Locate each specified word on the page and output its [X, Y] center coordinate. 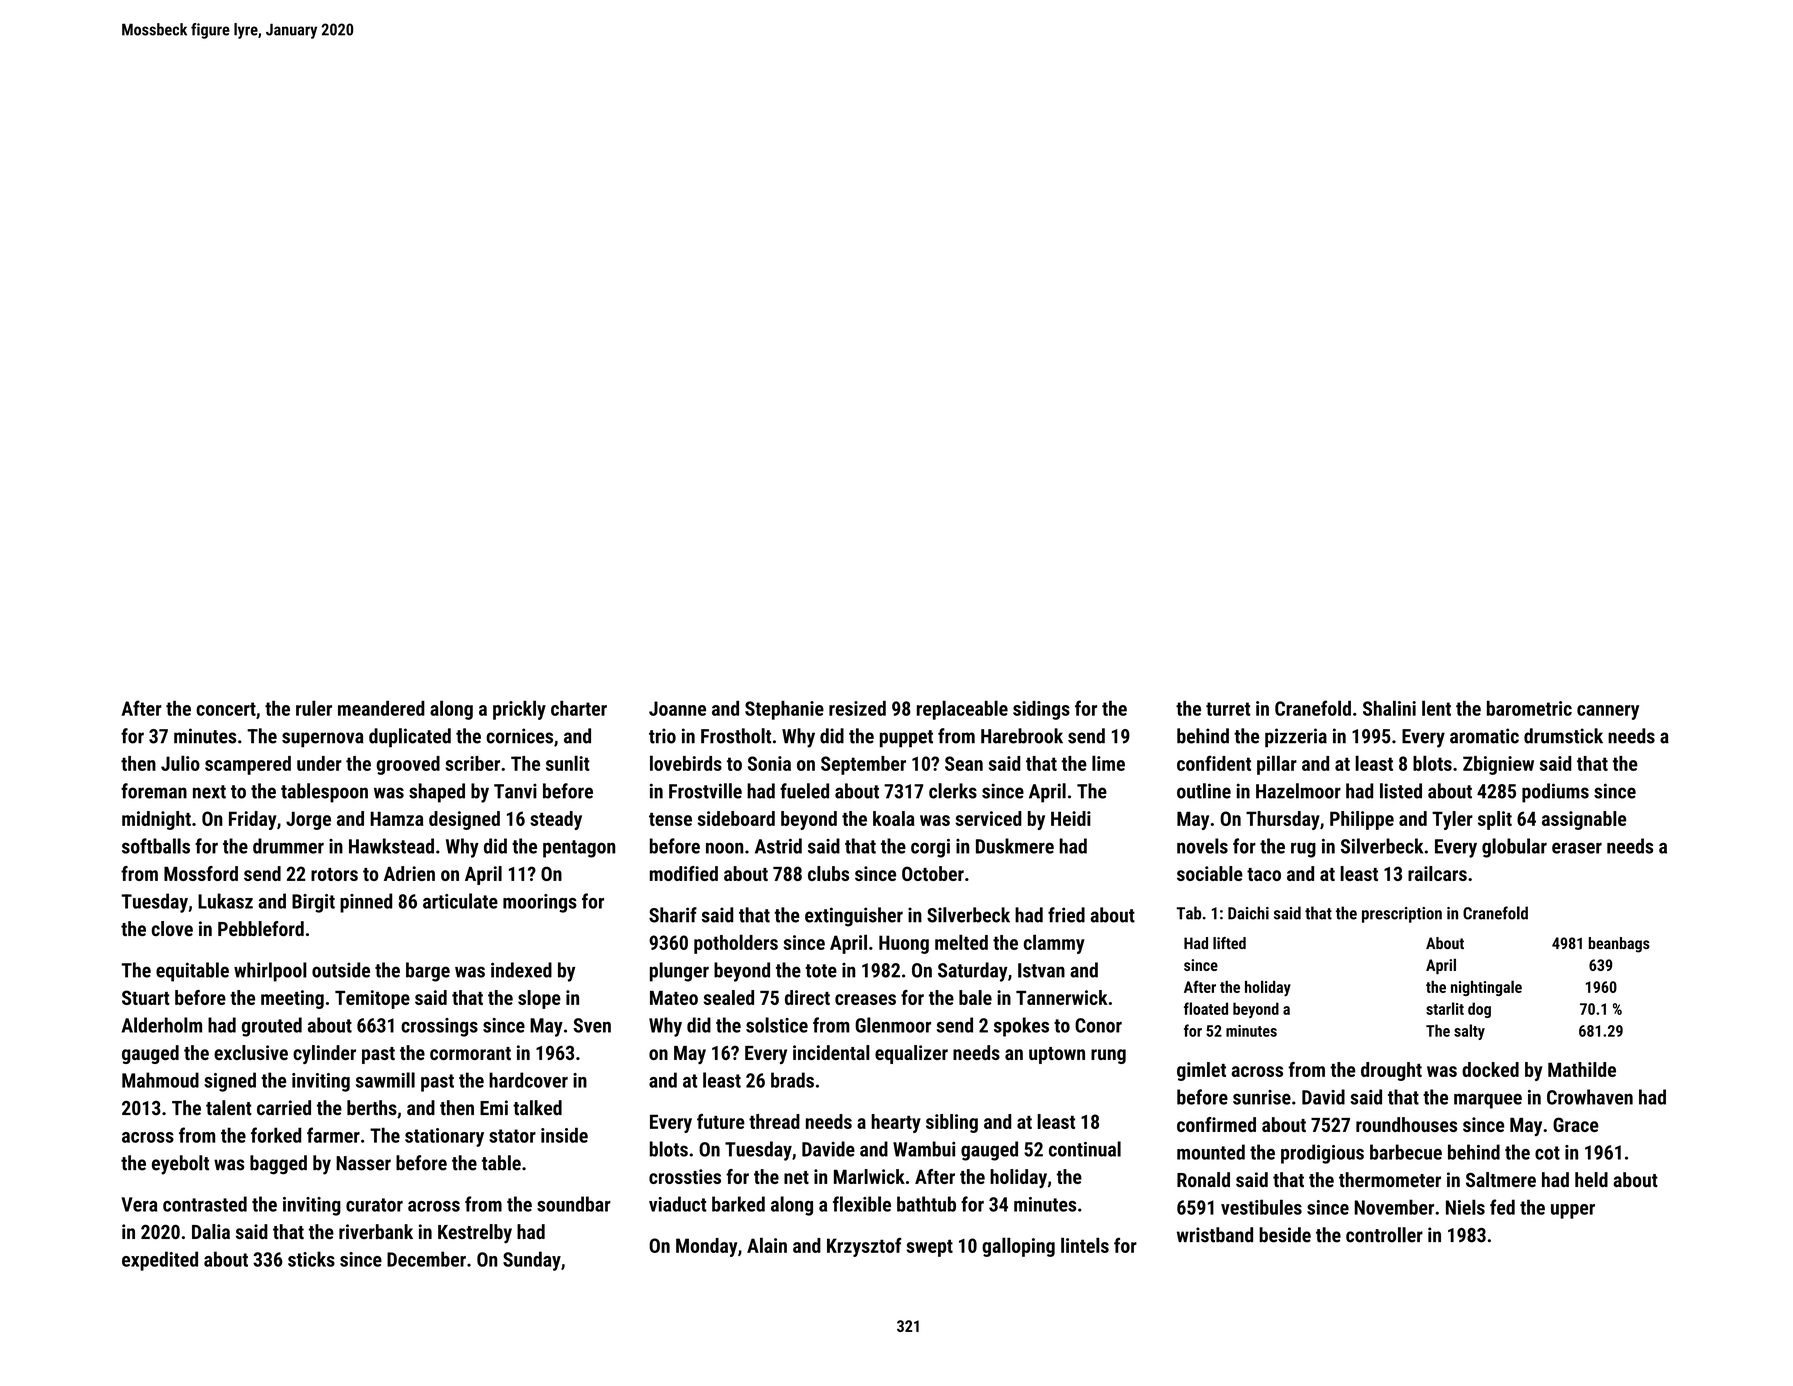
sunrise [1262, 1097]
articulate [460, 901]
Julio [180, 763]
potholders [736, 944]
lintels [1085, 1245]
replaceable [962, 710]
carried [284, 1108]
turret [1228, 709]
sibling [952, 1123]
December [426, 1259]
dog [1479, 1010]
